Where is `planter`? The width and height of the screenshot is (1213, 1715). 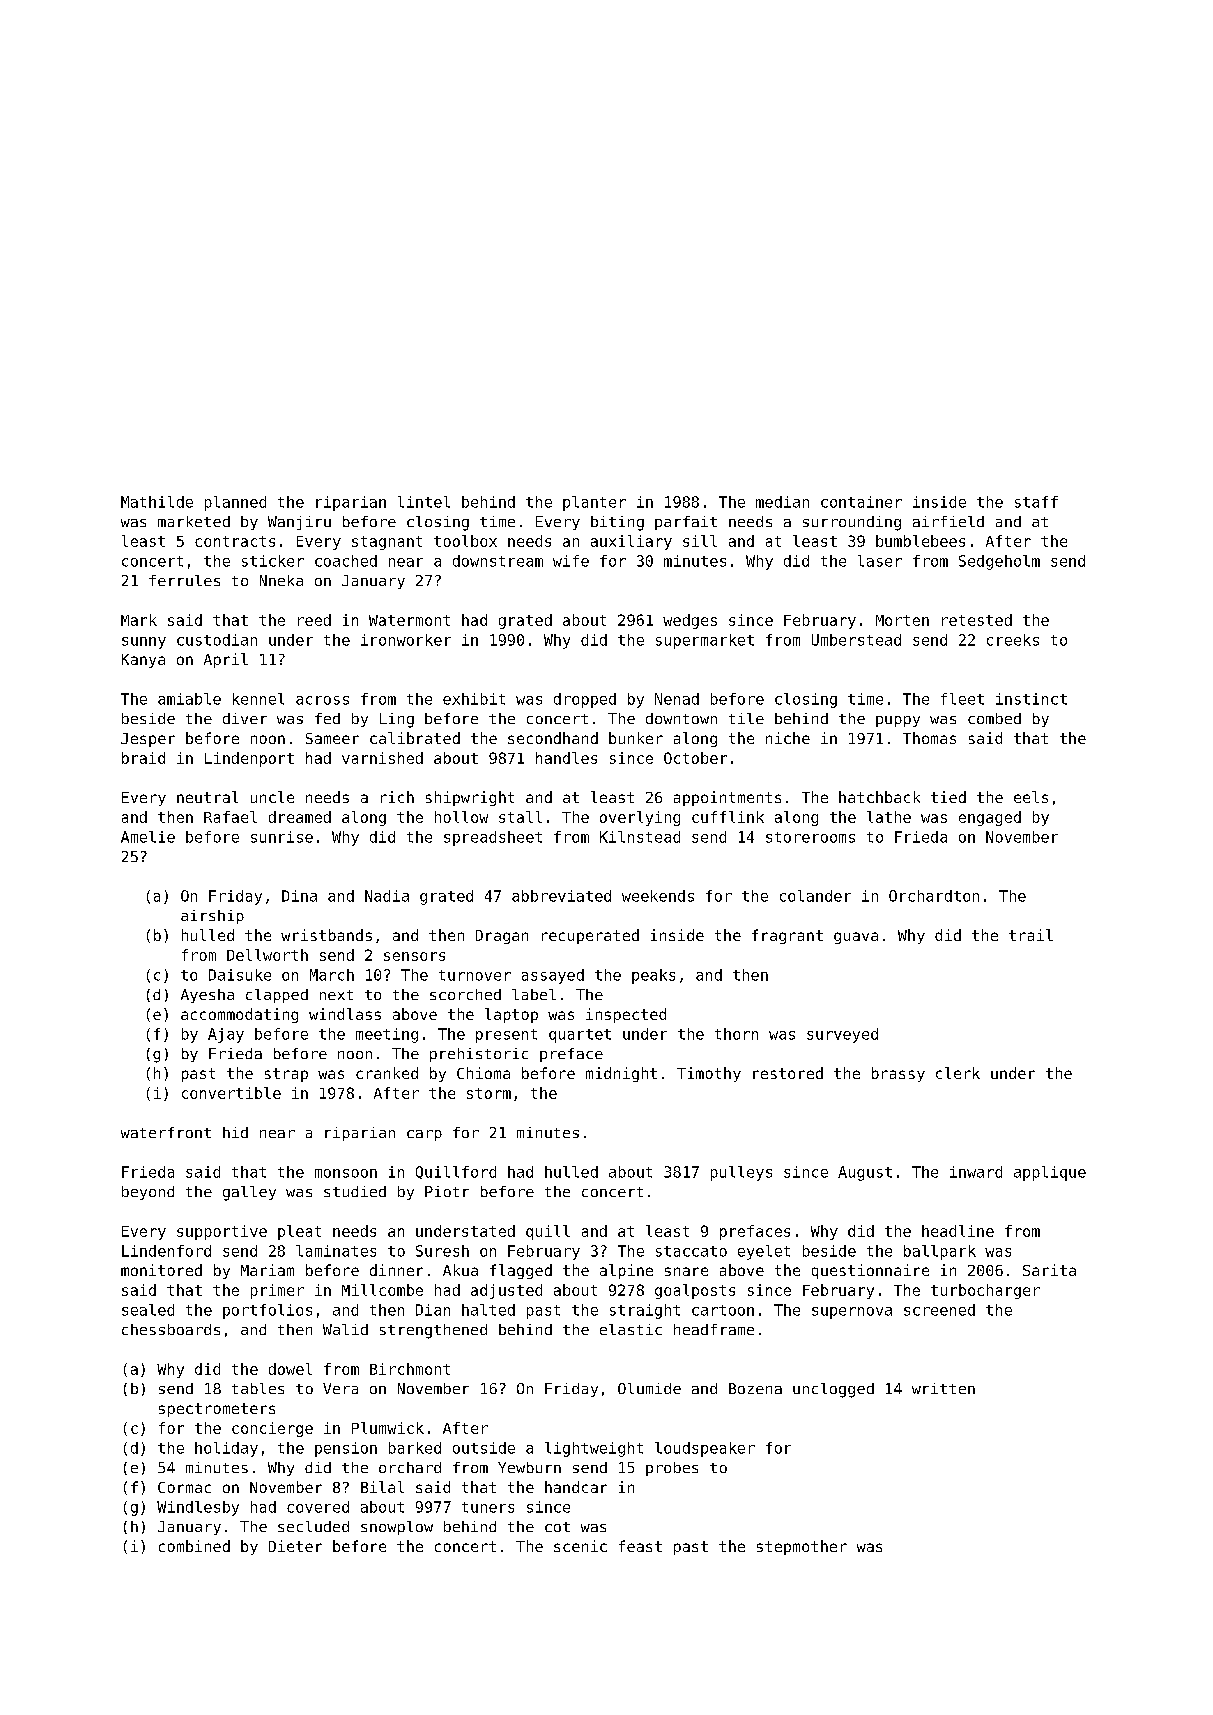
planter is located at coordinates (594, 503).
